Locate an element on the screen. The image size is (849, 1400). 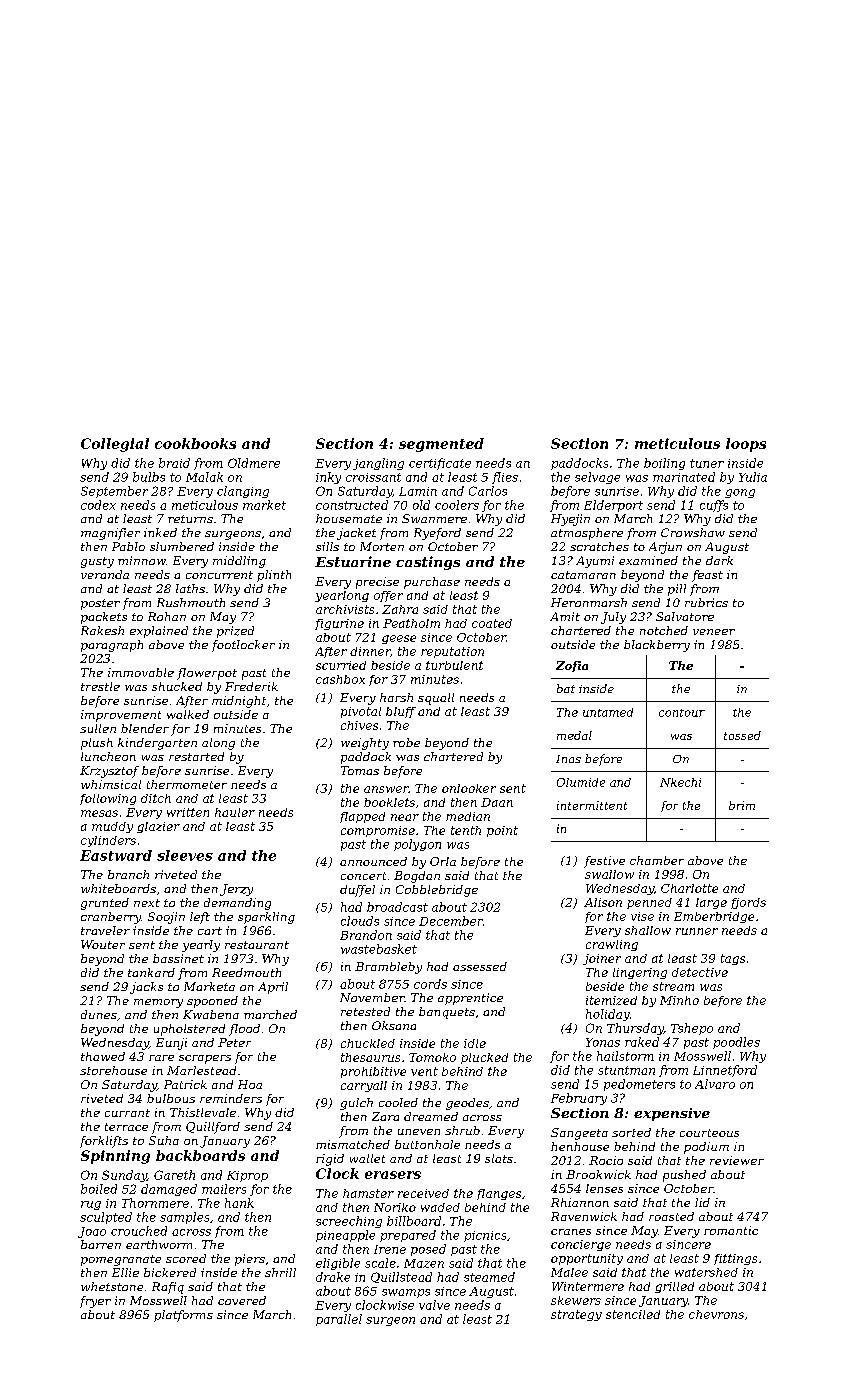
jangling is located at coordinates (378, 464).
